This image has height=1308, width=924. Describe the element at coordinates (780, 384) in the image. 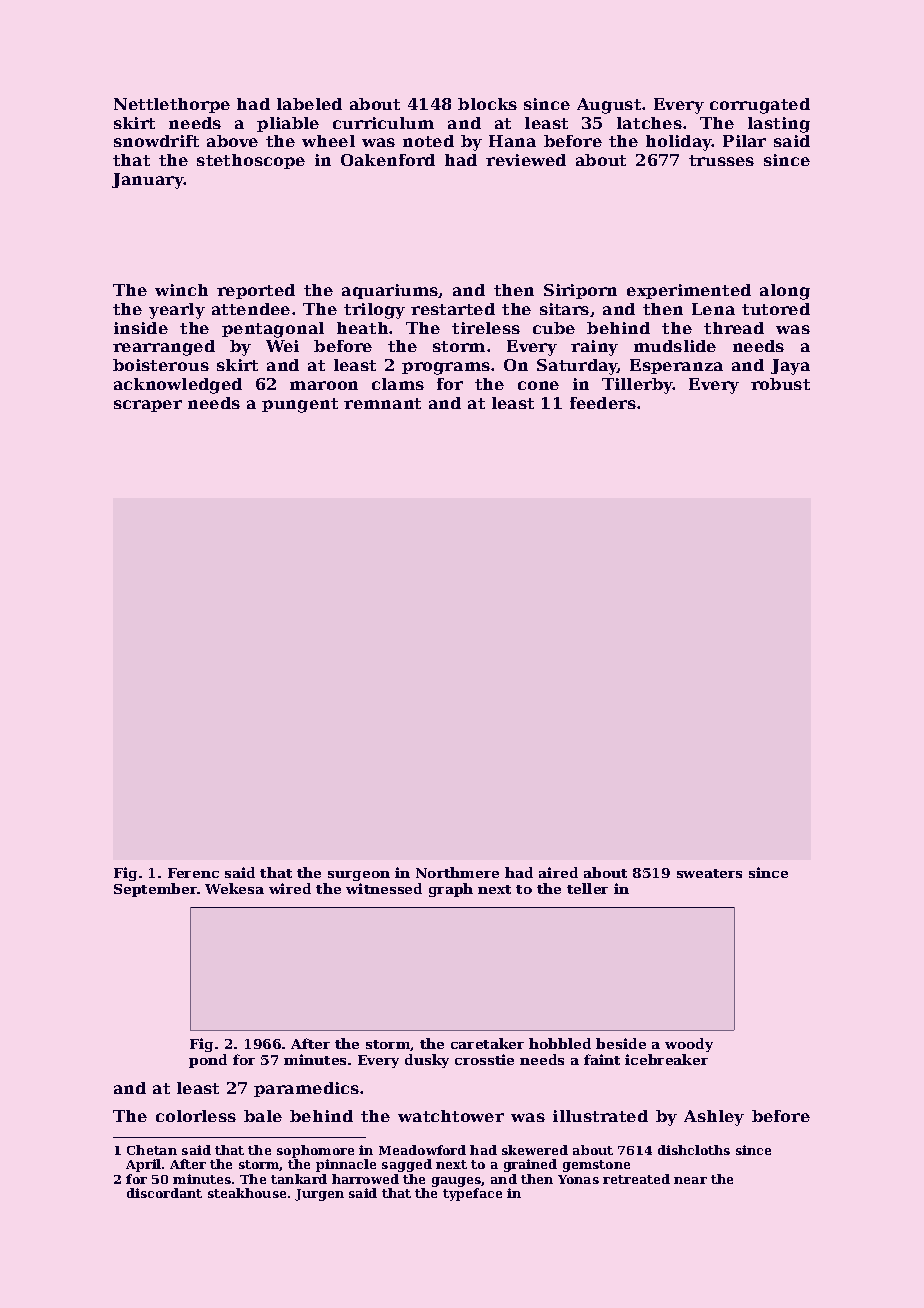

I see `robust` at that location.
